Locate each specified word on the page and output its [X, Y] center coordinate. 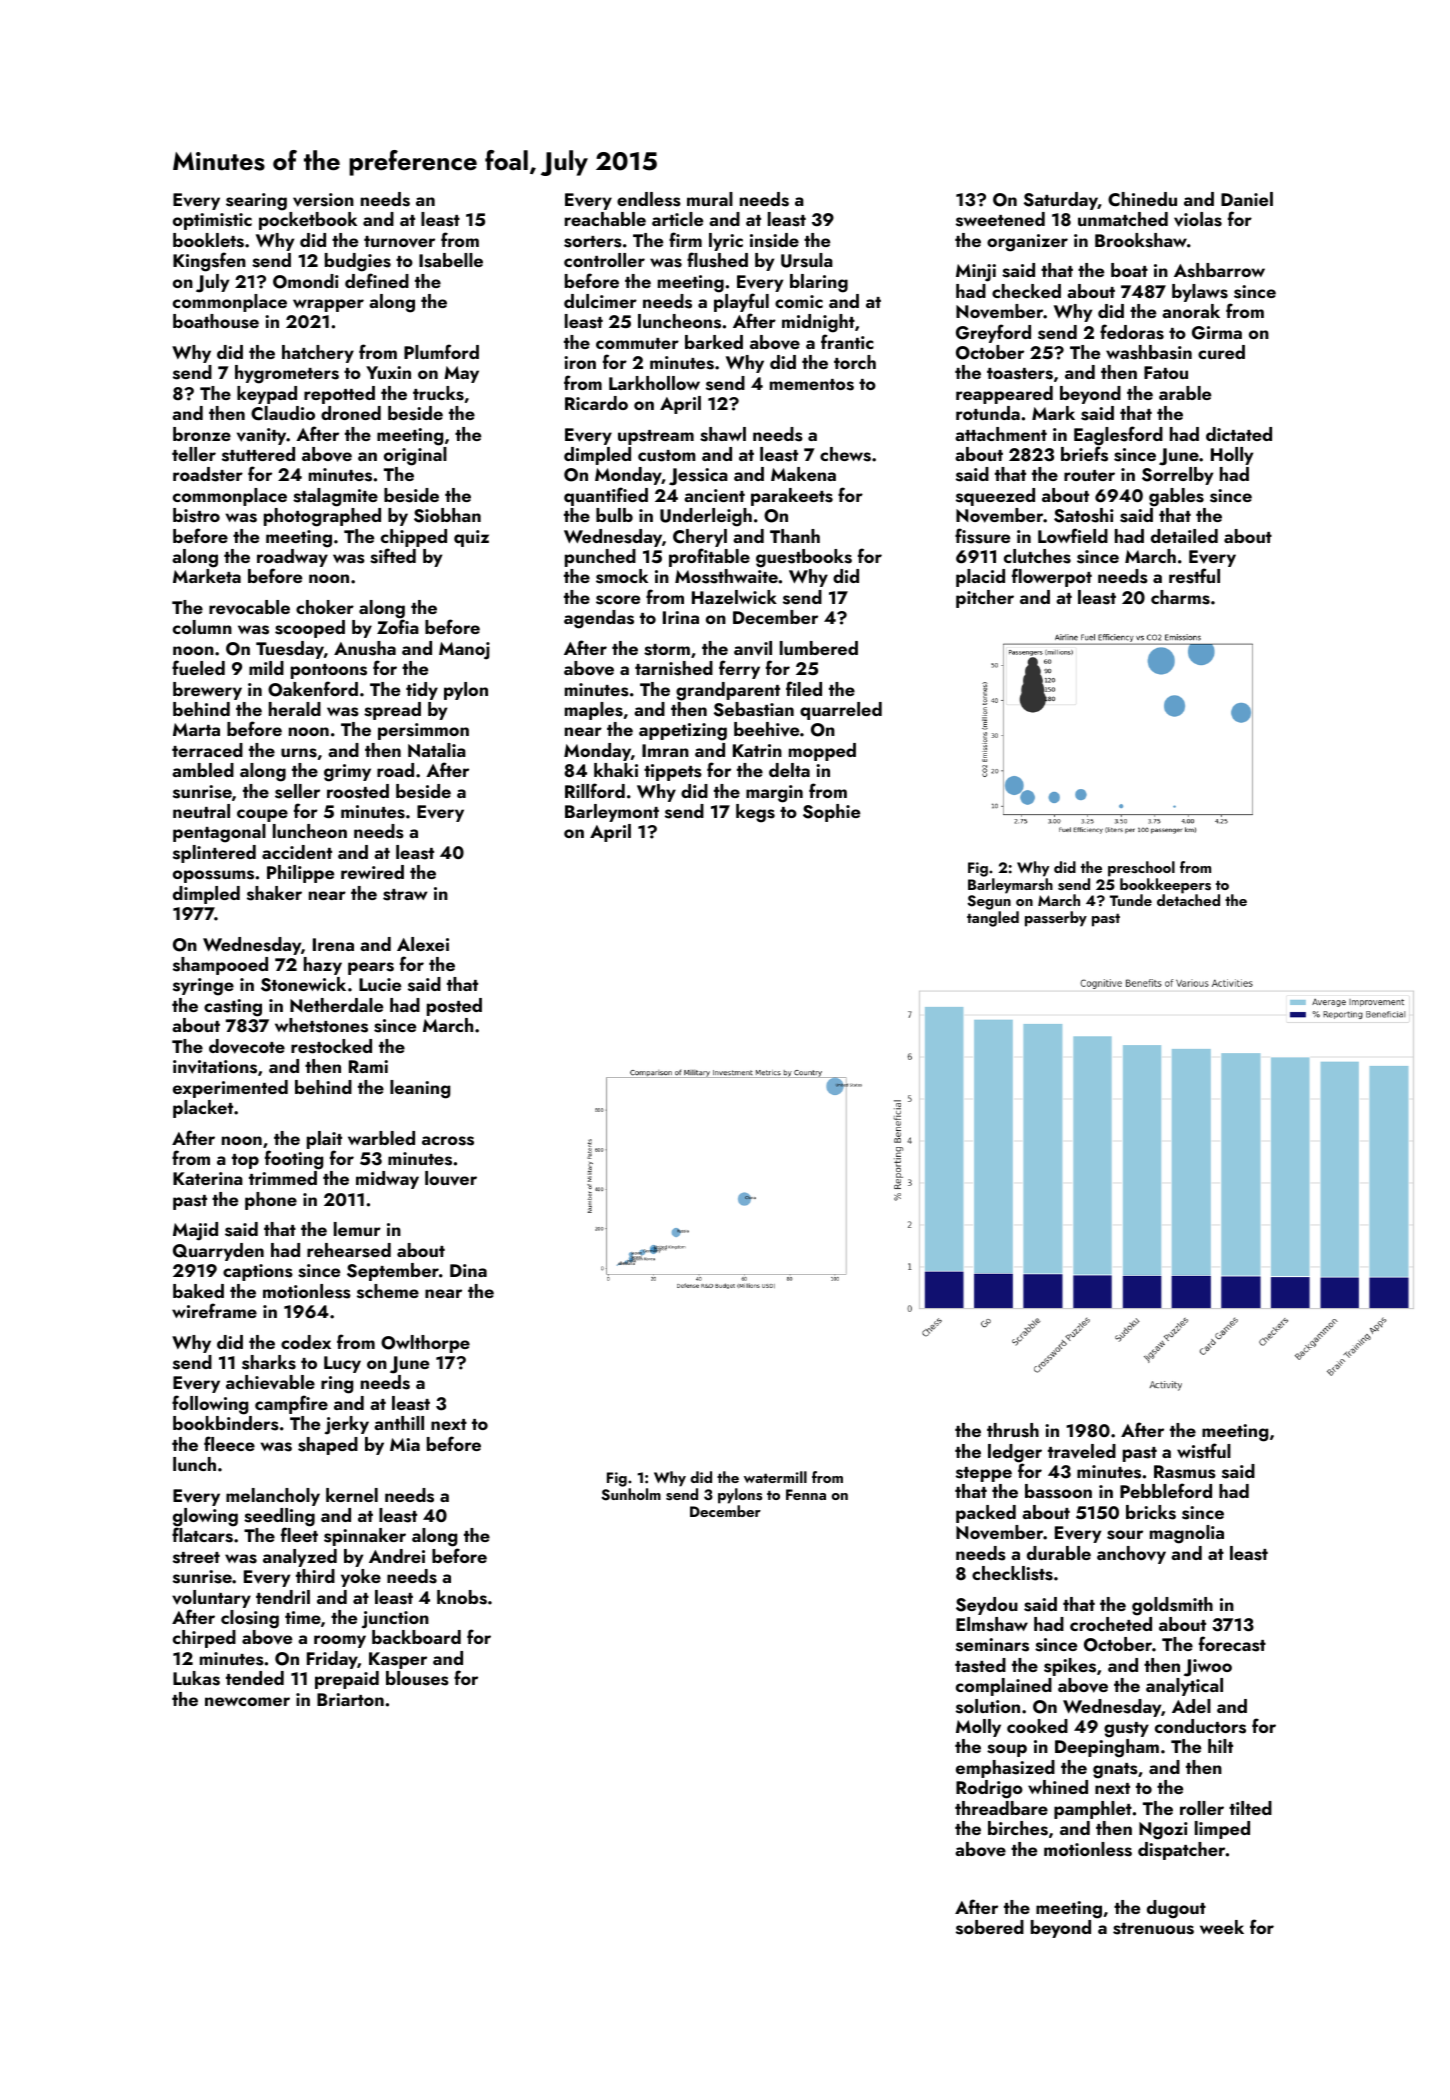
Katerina [208, 1178]
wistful [1204, 1451]
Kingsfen [209, 262]
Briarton [350, 1699]
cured [1221, 352]
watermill [775, 1477]
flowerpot [1052, 577]
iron [580, 362]
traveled [1082, 1451]
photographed [322, 517]
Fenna [806, 1494]
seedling [279, 1518]
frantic [847, 341]
